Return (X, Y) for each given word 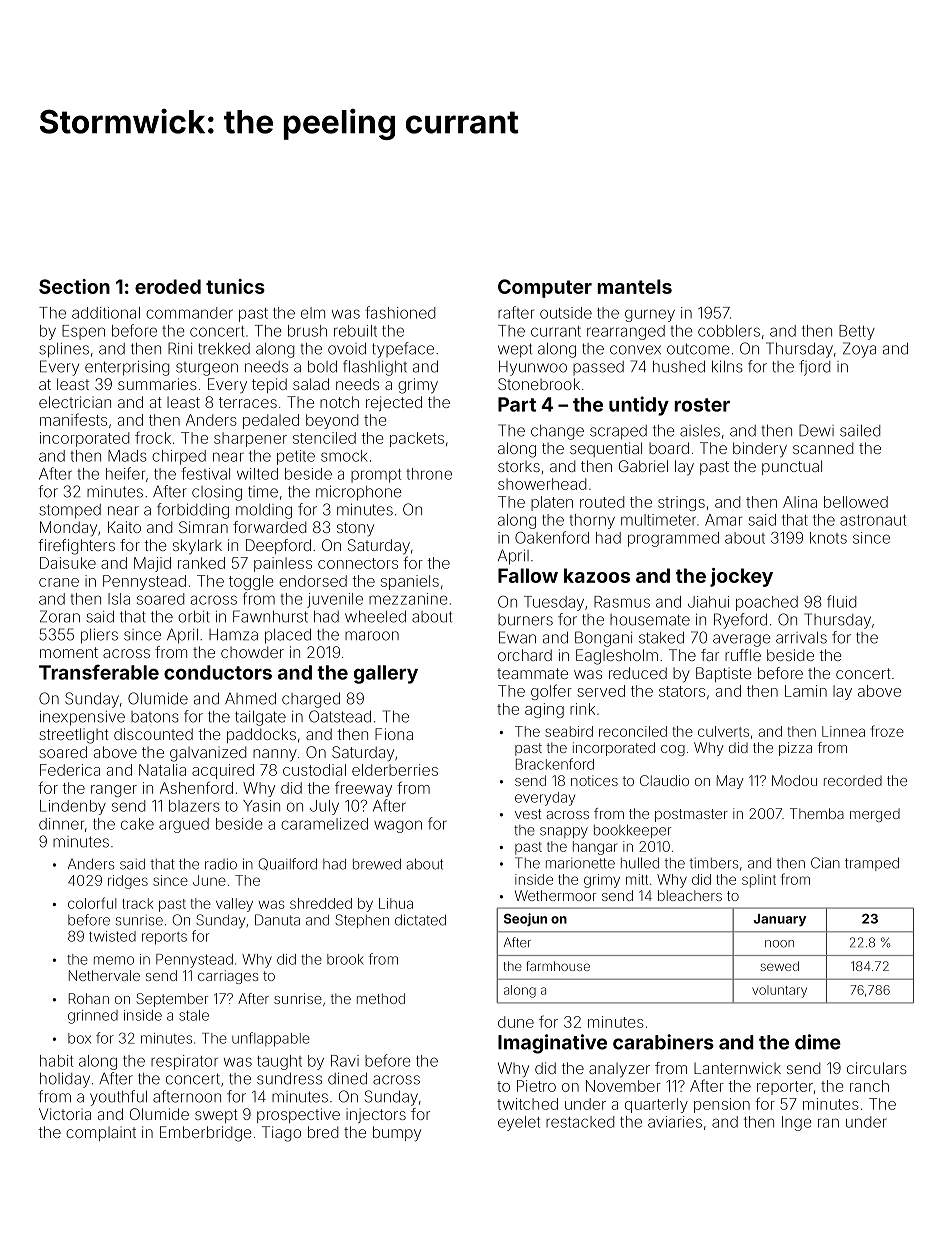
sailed (860, 431)
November (623, 1086)
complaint (101, 1133)
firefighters (76, 547)
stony (355, 529)
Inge (797, 1123)
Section (74, 286)
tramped (872, 864)
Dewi (816, 430)
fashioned (400, 312)
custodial (314, 770)
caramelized (324, 824)
